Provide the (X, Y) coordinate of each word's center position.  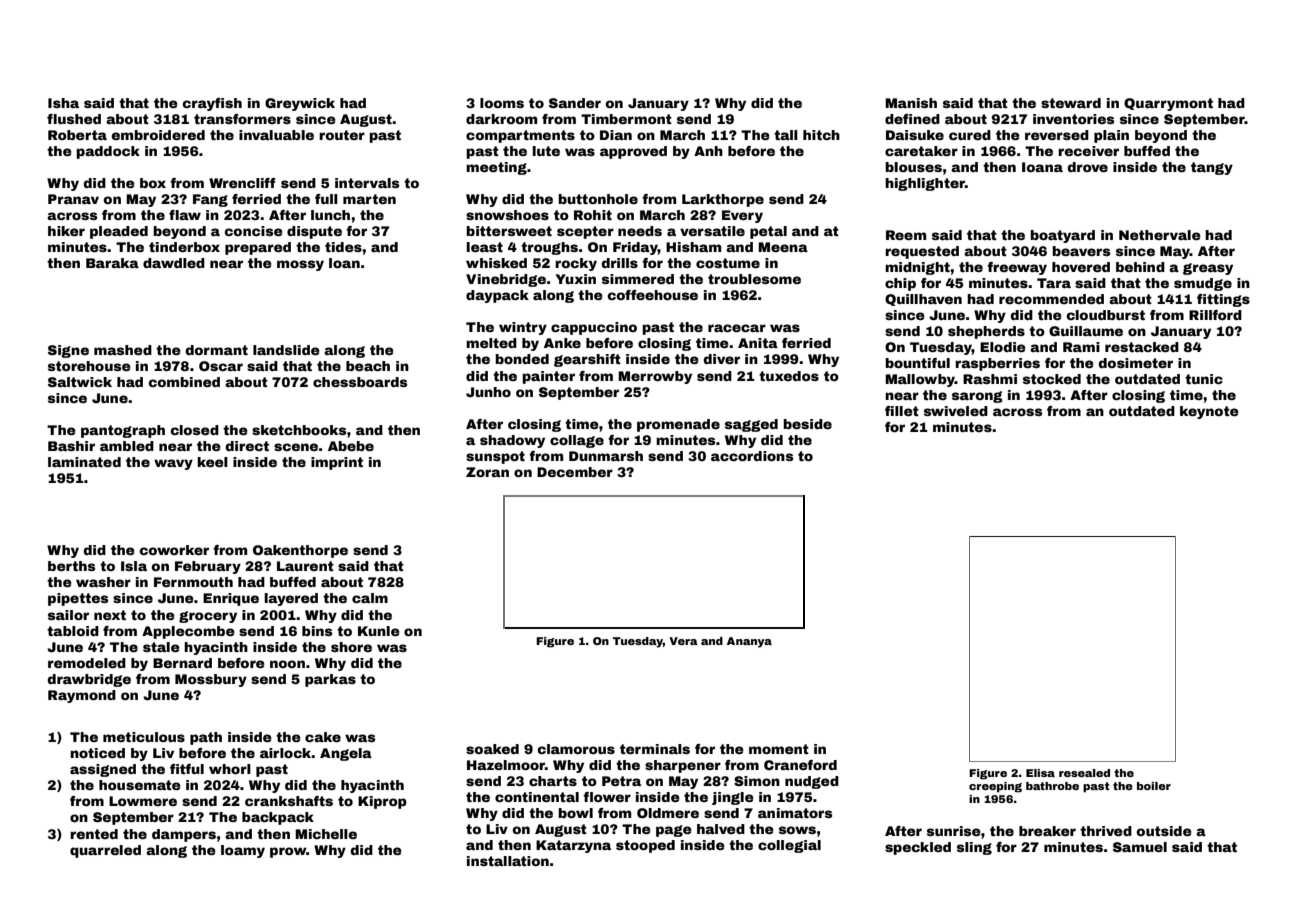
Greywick (300, 104)
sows (797, 830)
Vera (683, 641)
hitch (821, 135)
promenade (678, 425)
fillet (902, 411)
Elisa (1040, 773)
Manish (911, 103)
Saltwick (80, 382)
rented (94, 834)
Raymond (82, 696)
